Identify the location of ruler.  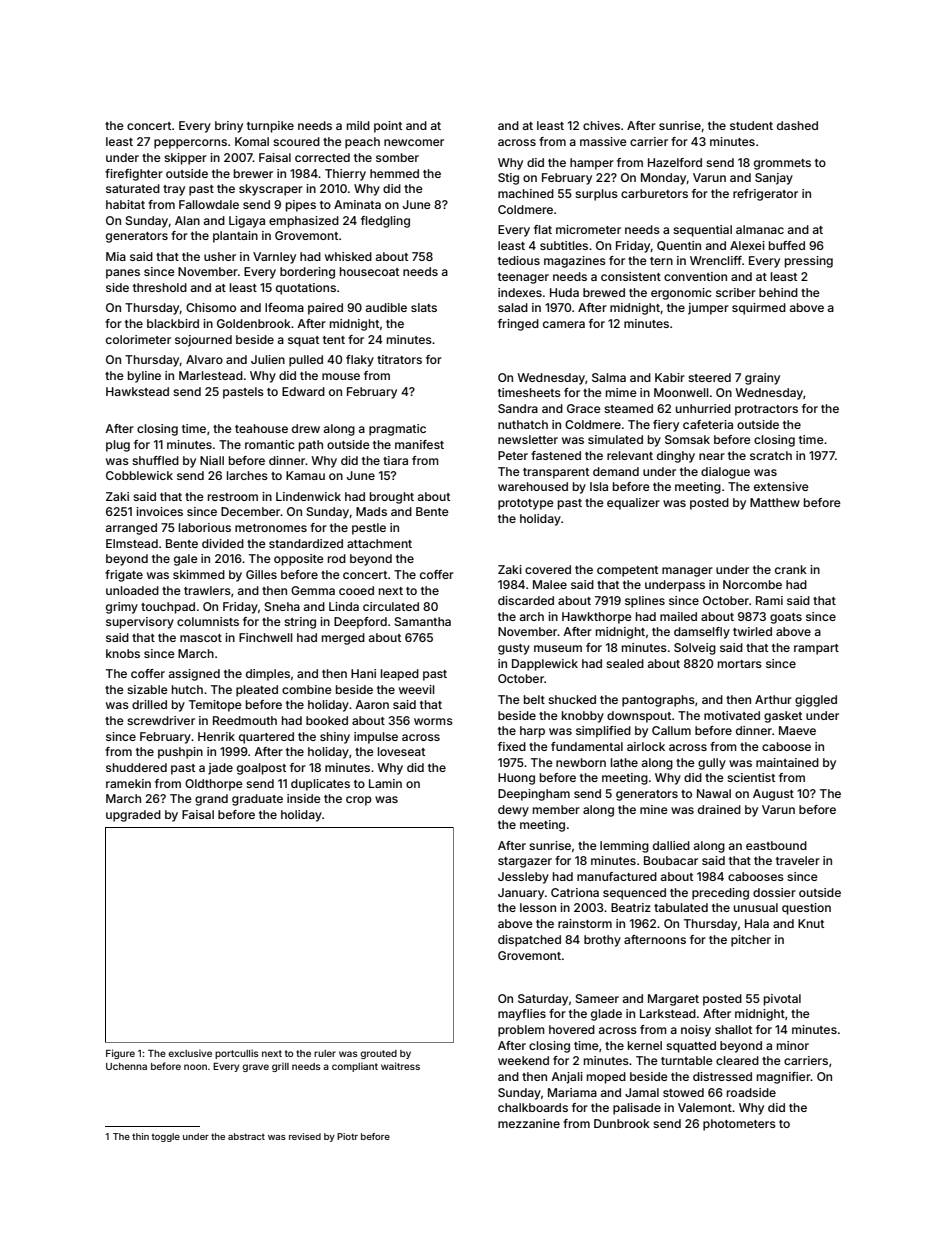
(325, 1053).
